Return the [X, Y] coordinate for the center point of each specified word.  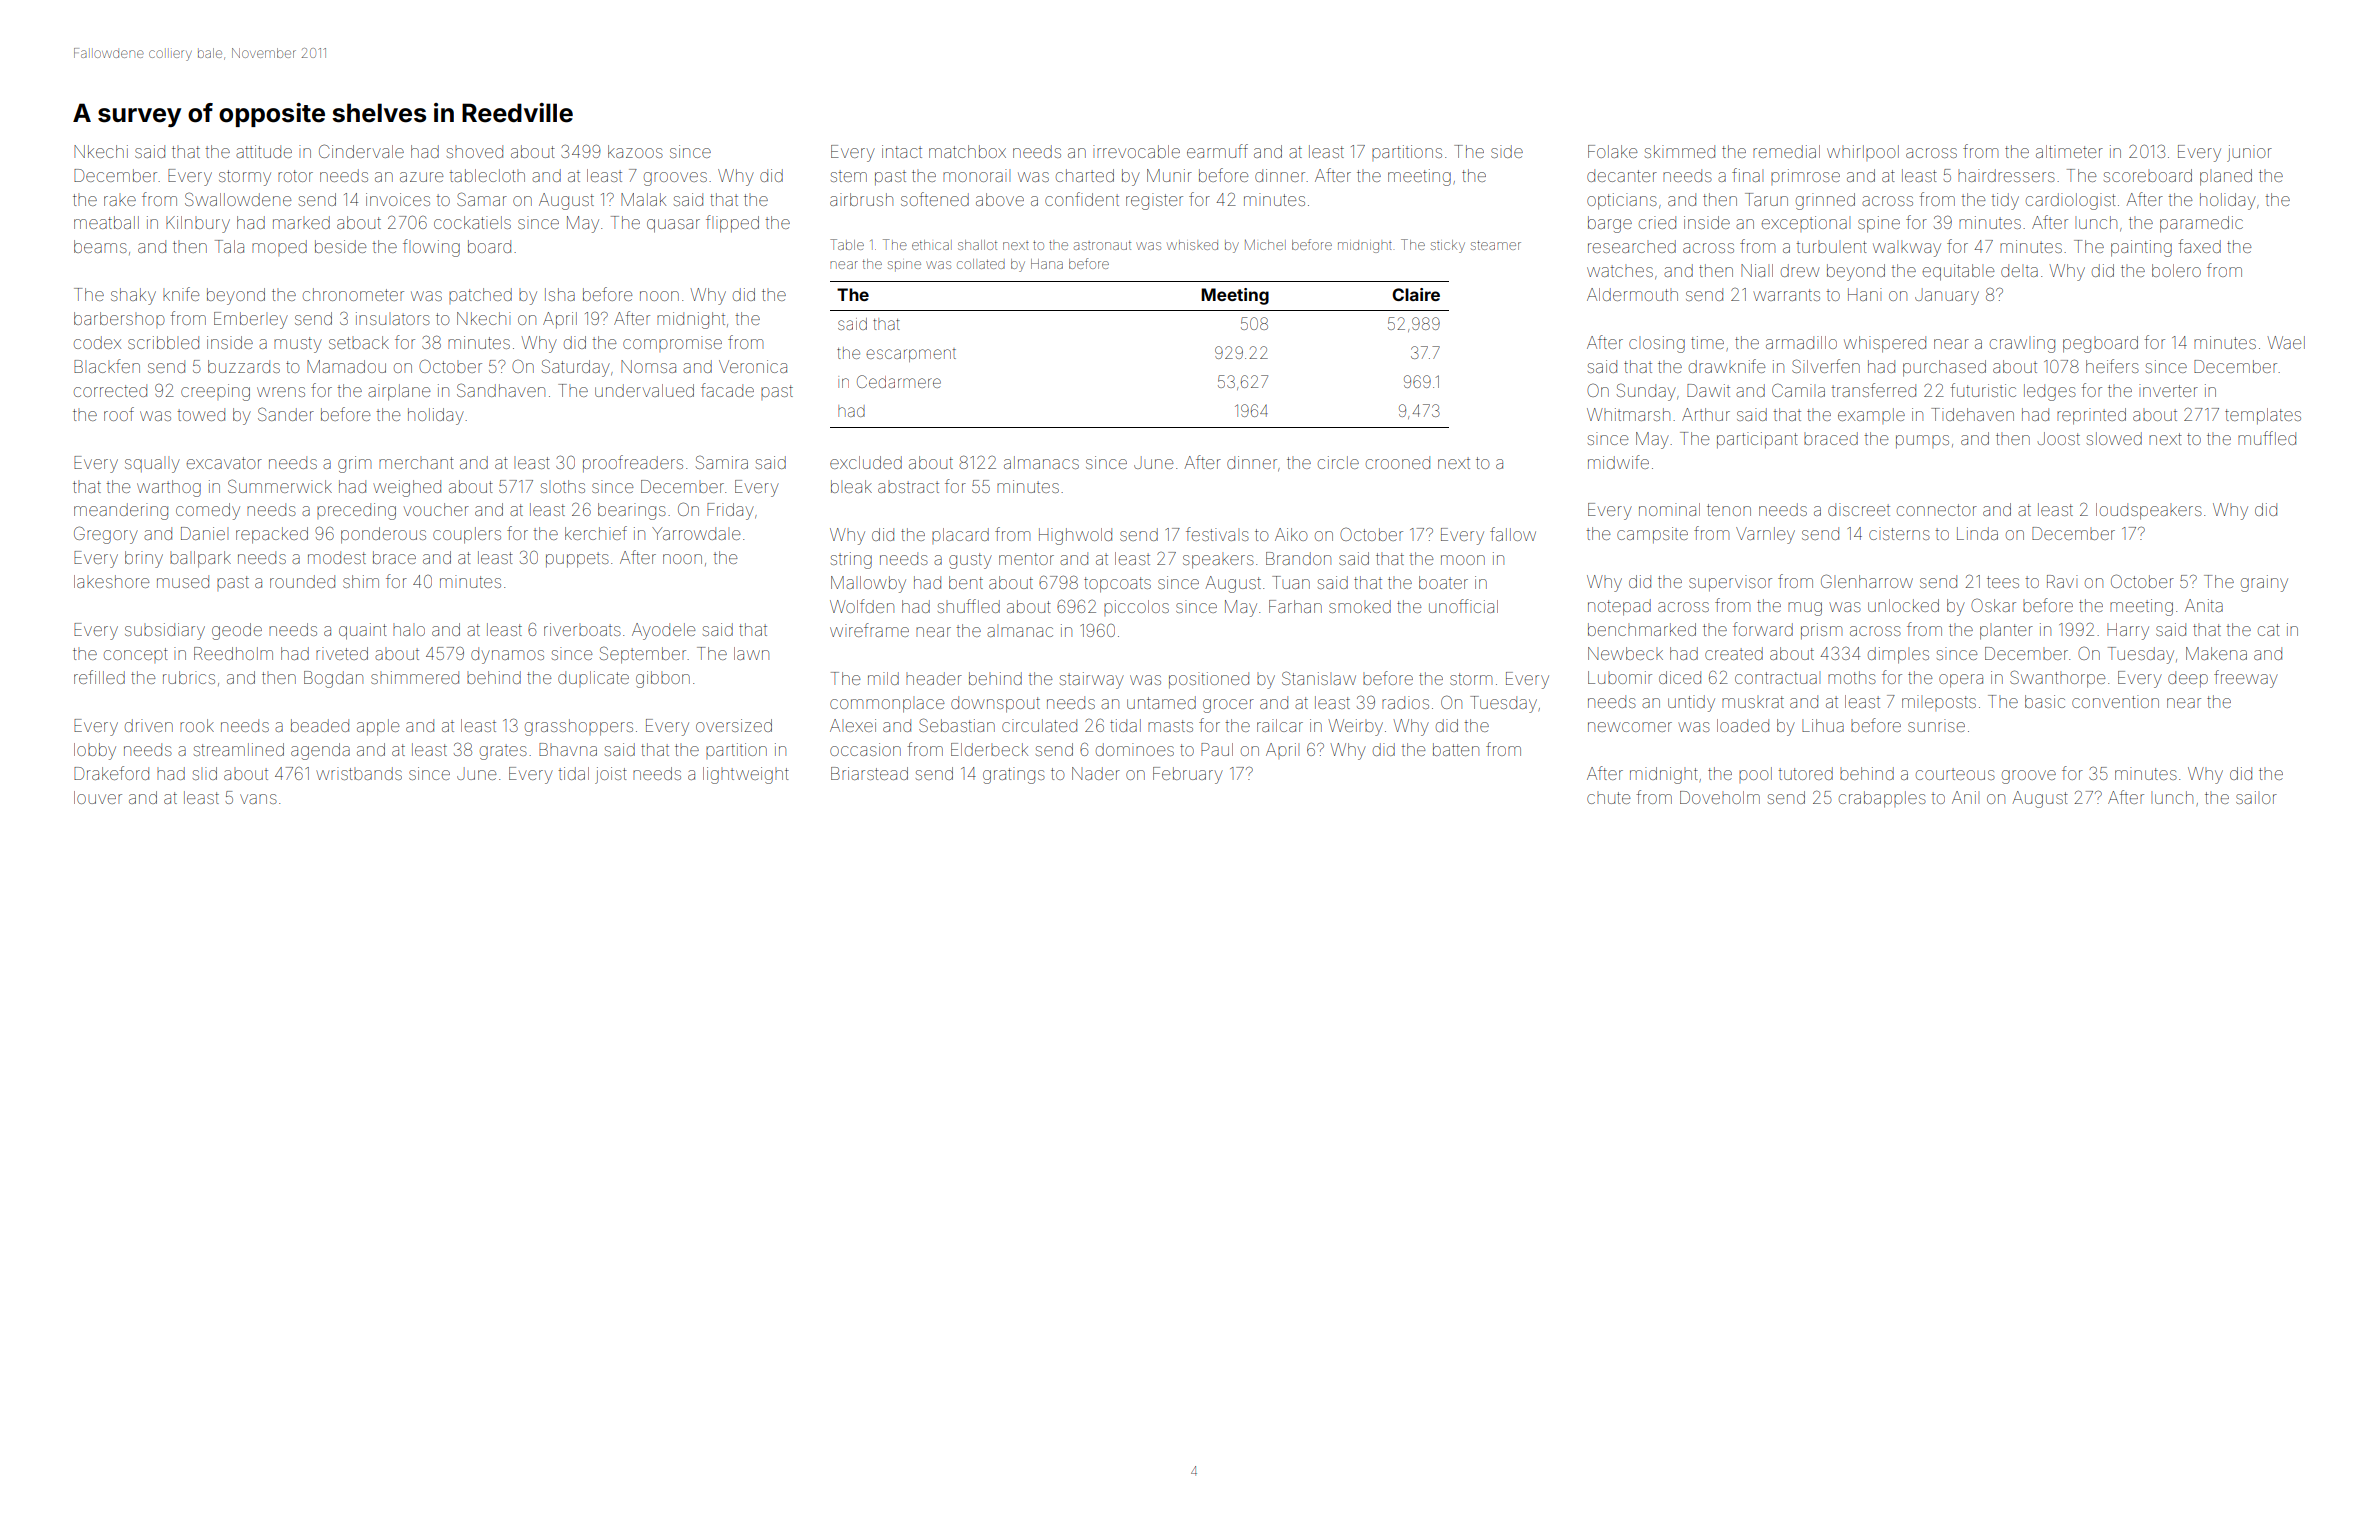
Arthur [1706, 414]
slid [205, 773]
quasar [673, 226]
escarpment [911, 355]
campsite [1652, 535]
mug [1805, 609]
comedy [208, 511]
